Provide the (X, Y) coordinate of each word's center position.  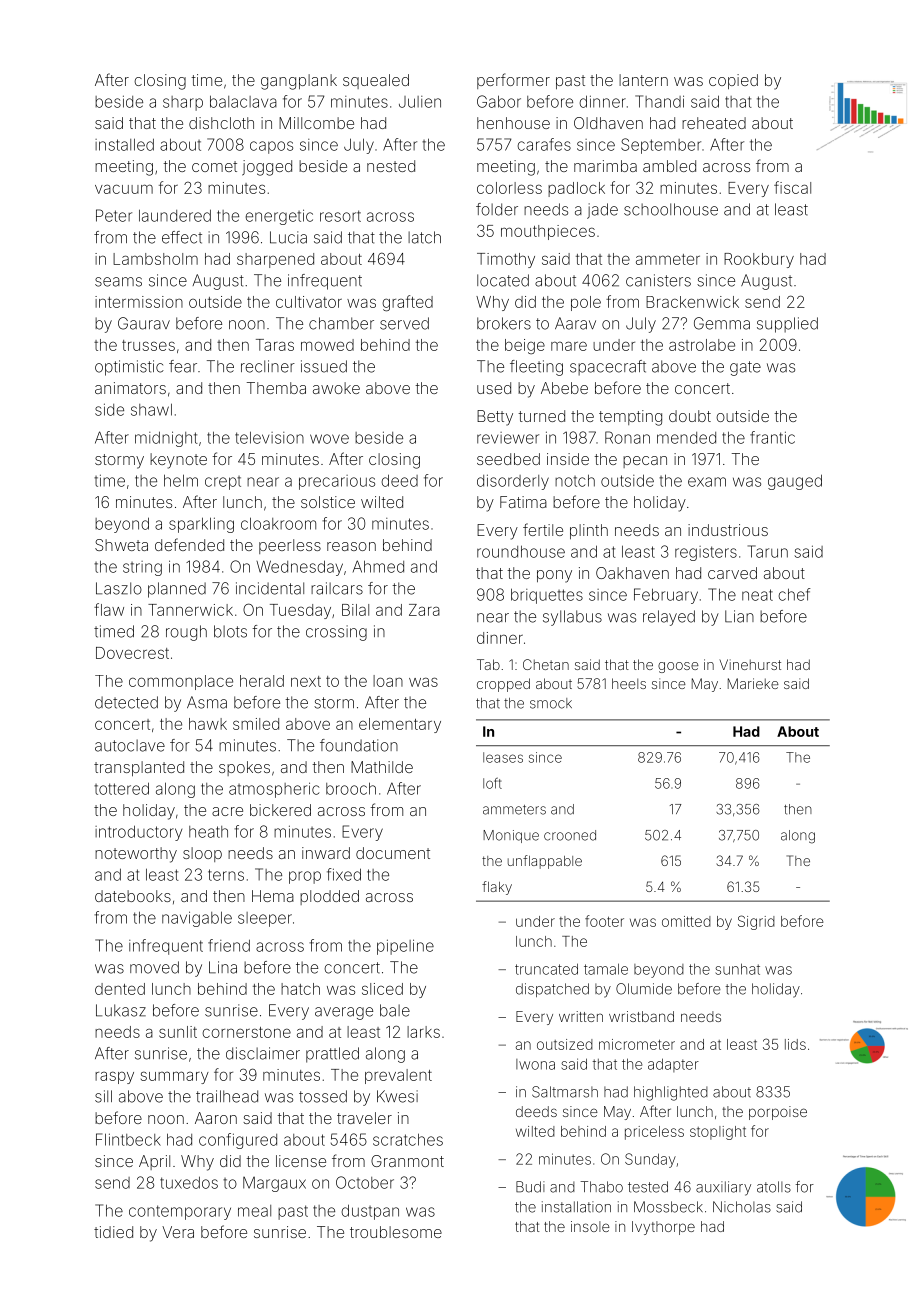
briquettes (547, 596)
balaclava (243, 101)
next (306, 681)
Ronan (627, 437)
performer (513, 81)
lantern (643, 80)
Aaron (216, 1118)
